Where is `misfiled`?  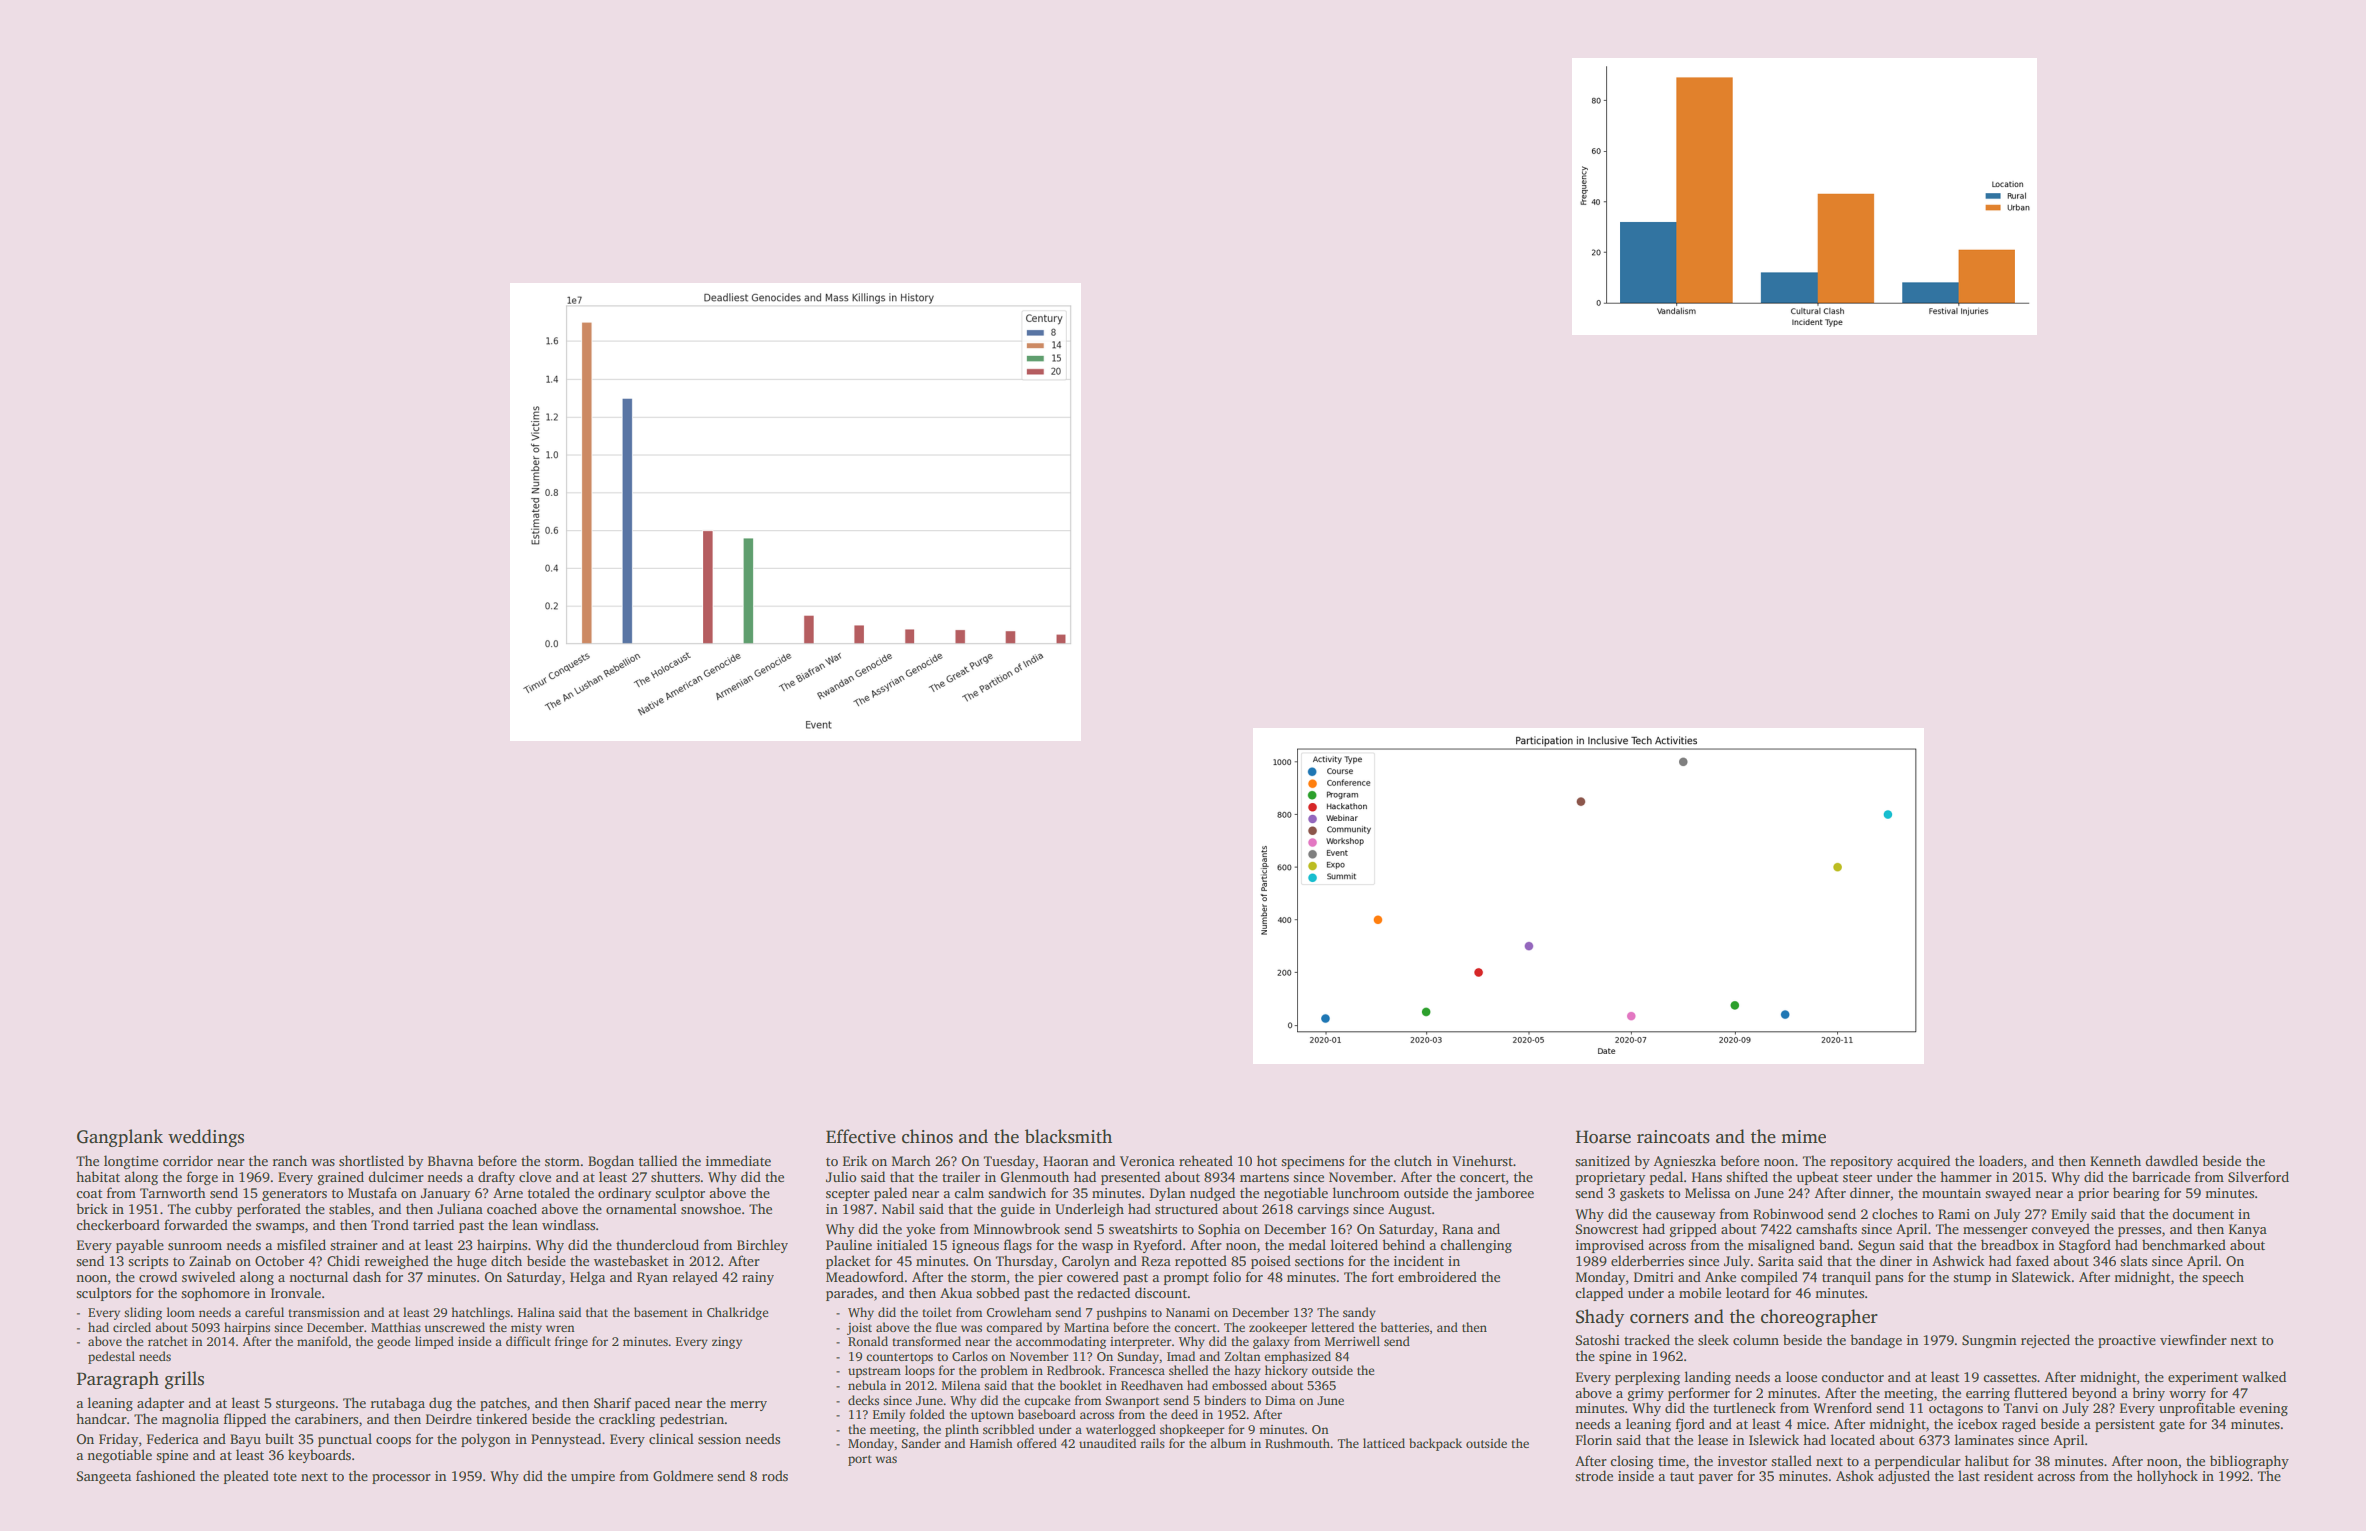 misfiled is located at coordinates (301, 1244).
